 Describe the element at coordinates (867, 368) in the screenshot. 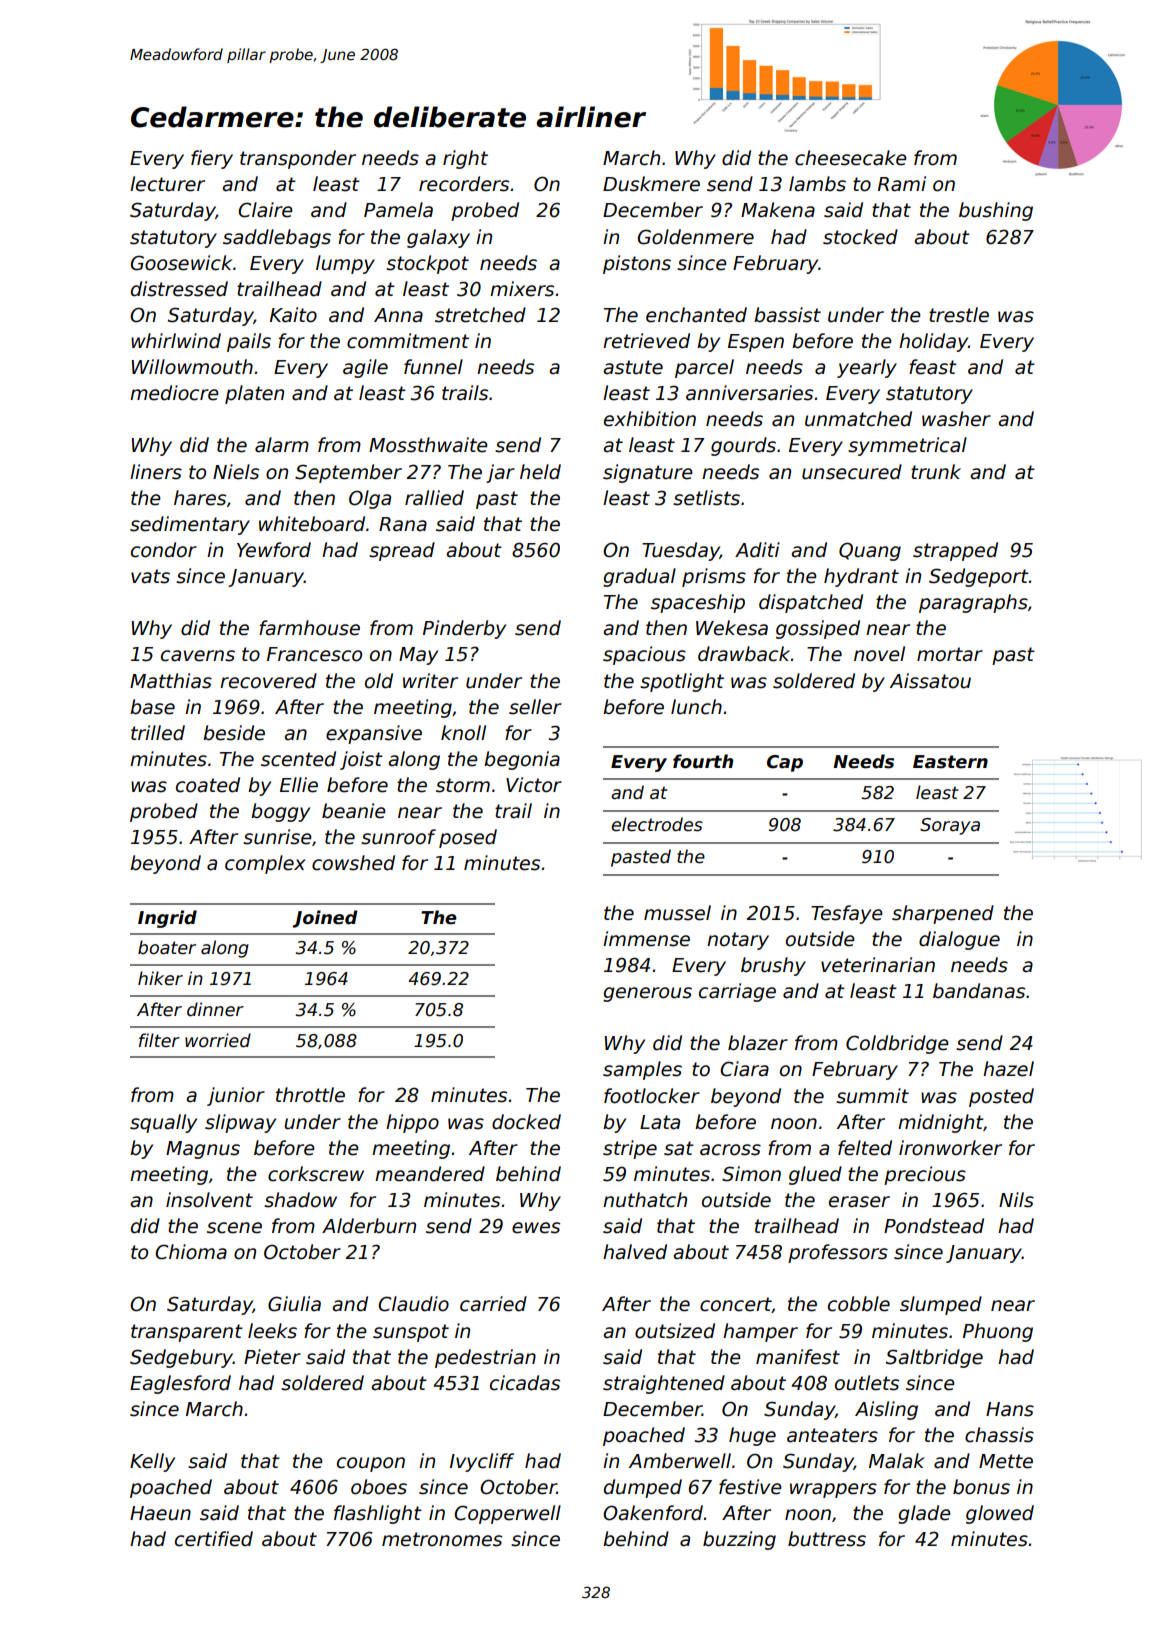

I see `yearly` at that location.
